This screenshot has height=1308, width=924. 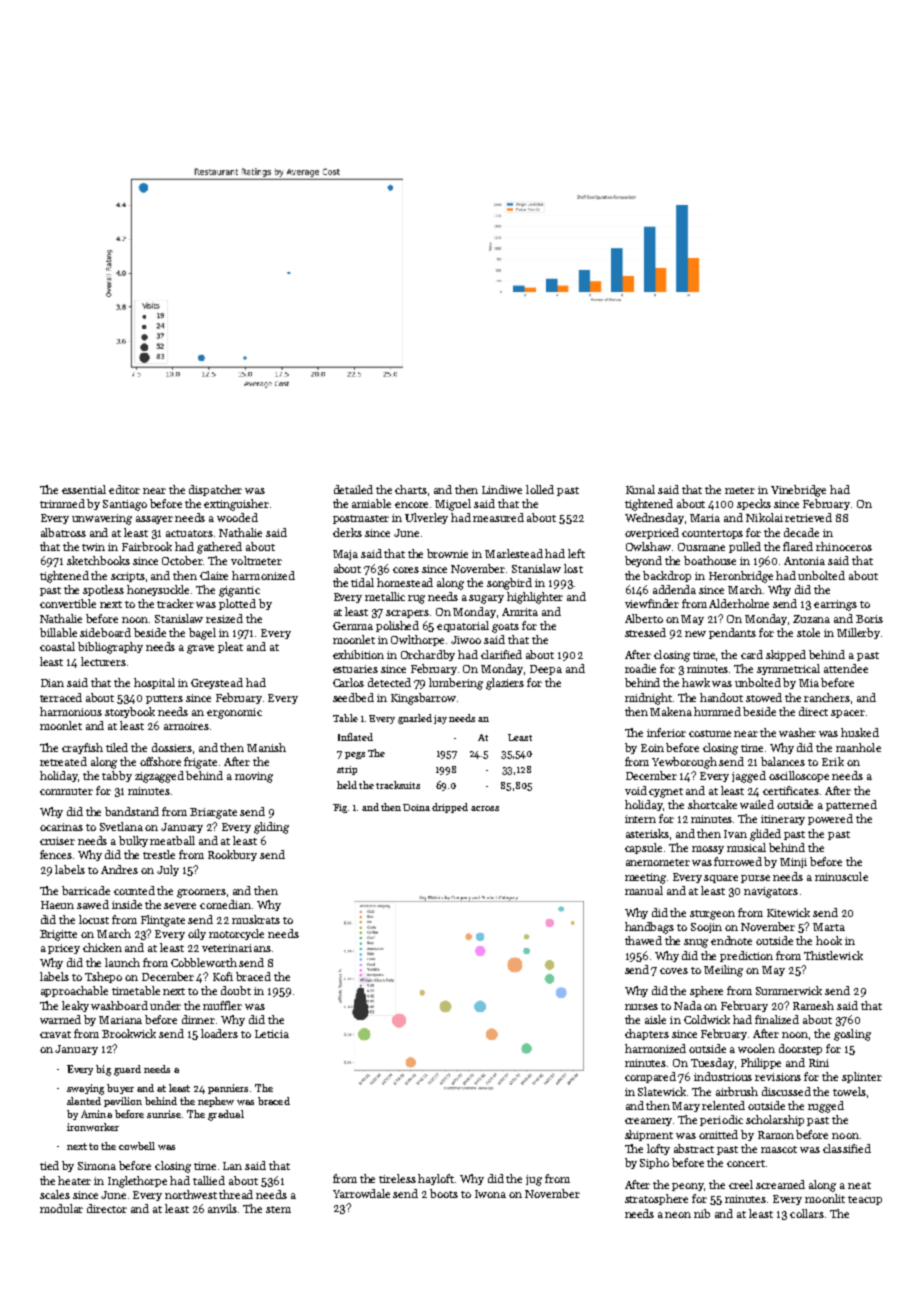 I want to click on stem, so click(x=278, y=1209).
